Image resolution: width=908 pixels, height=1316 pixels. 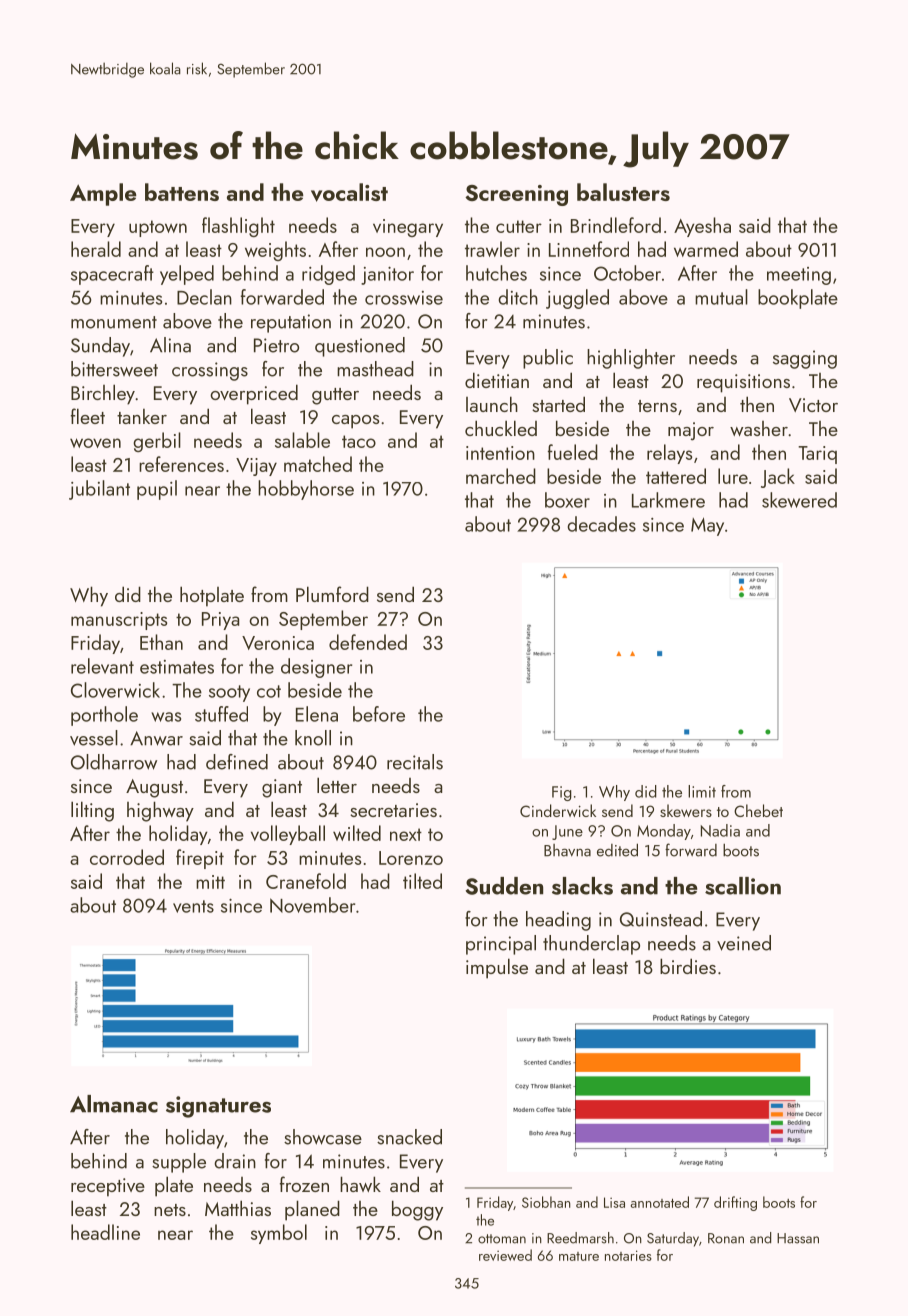 I want to click on Ayesha, so click(x=702, y=227).
